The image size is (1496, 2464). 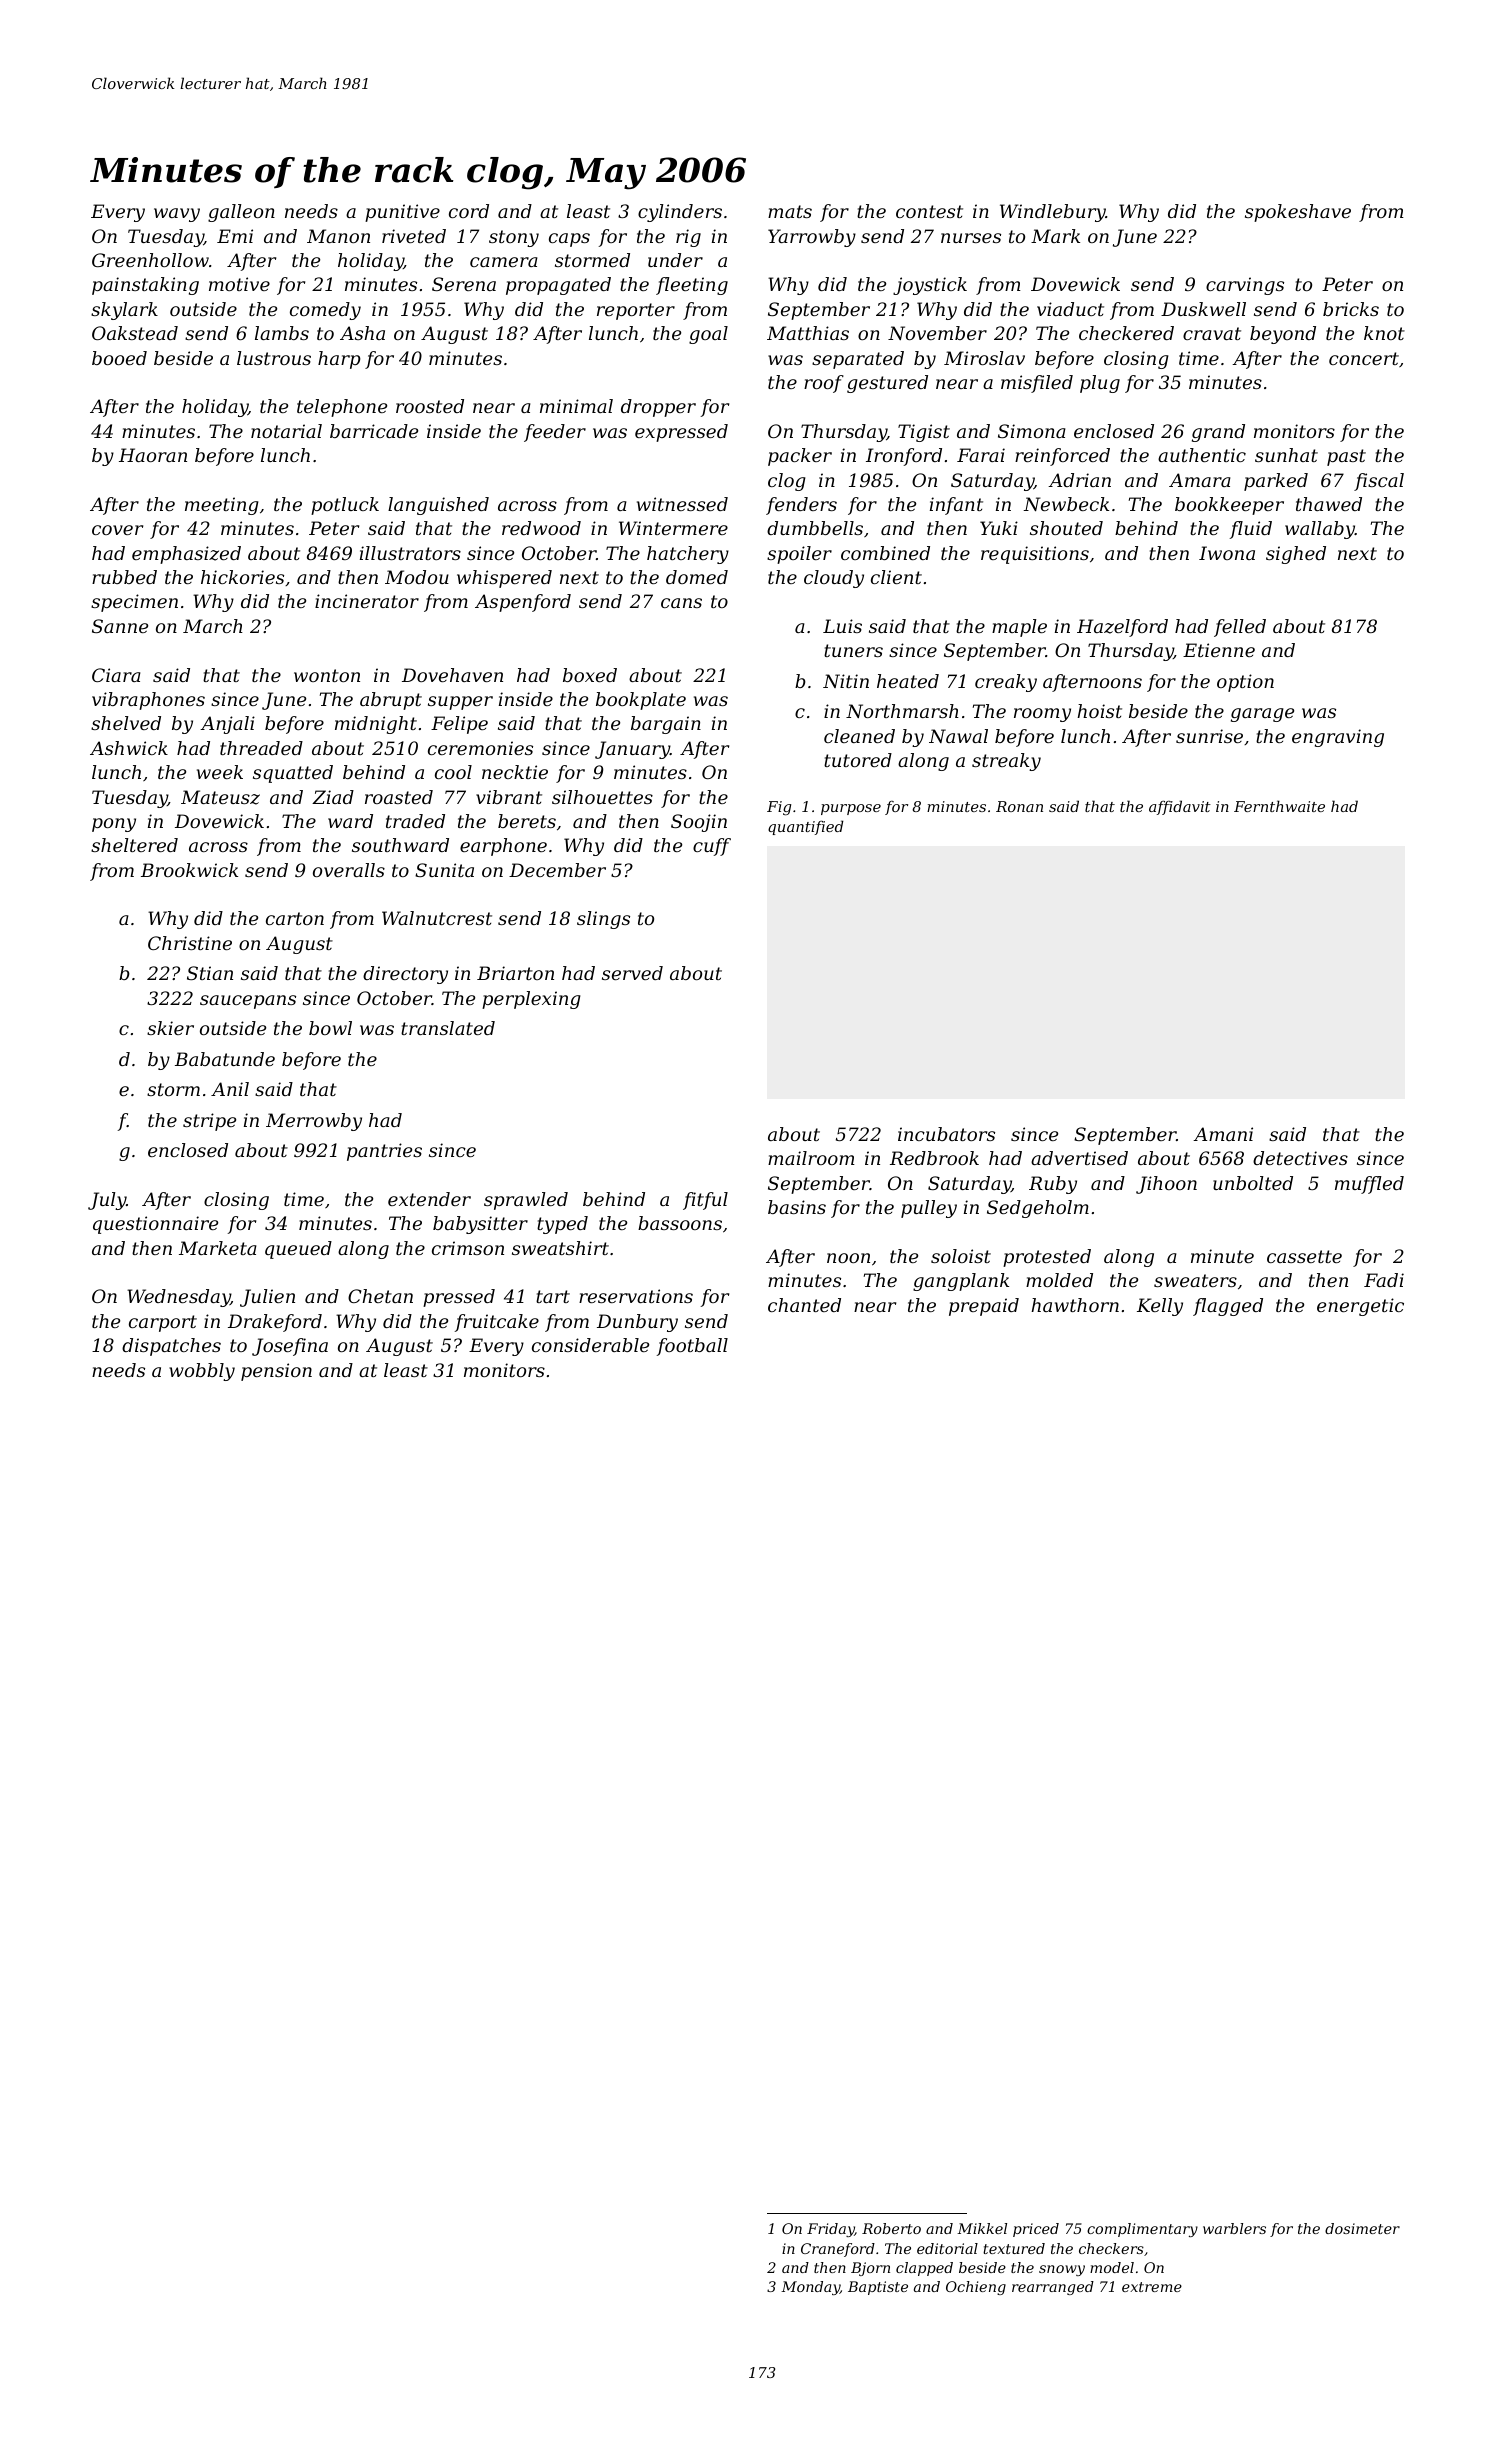 What do you see at coordinates (1279, 806) in the screenshot?
I see `Fernthwaite` at bounding box center [1279, 806].
